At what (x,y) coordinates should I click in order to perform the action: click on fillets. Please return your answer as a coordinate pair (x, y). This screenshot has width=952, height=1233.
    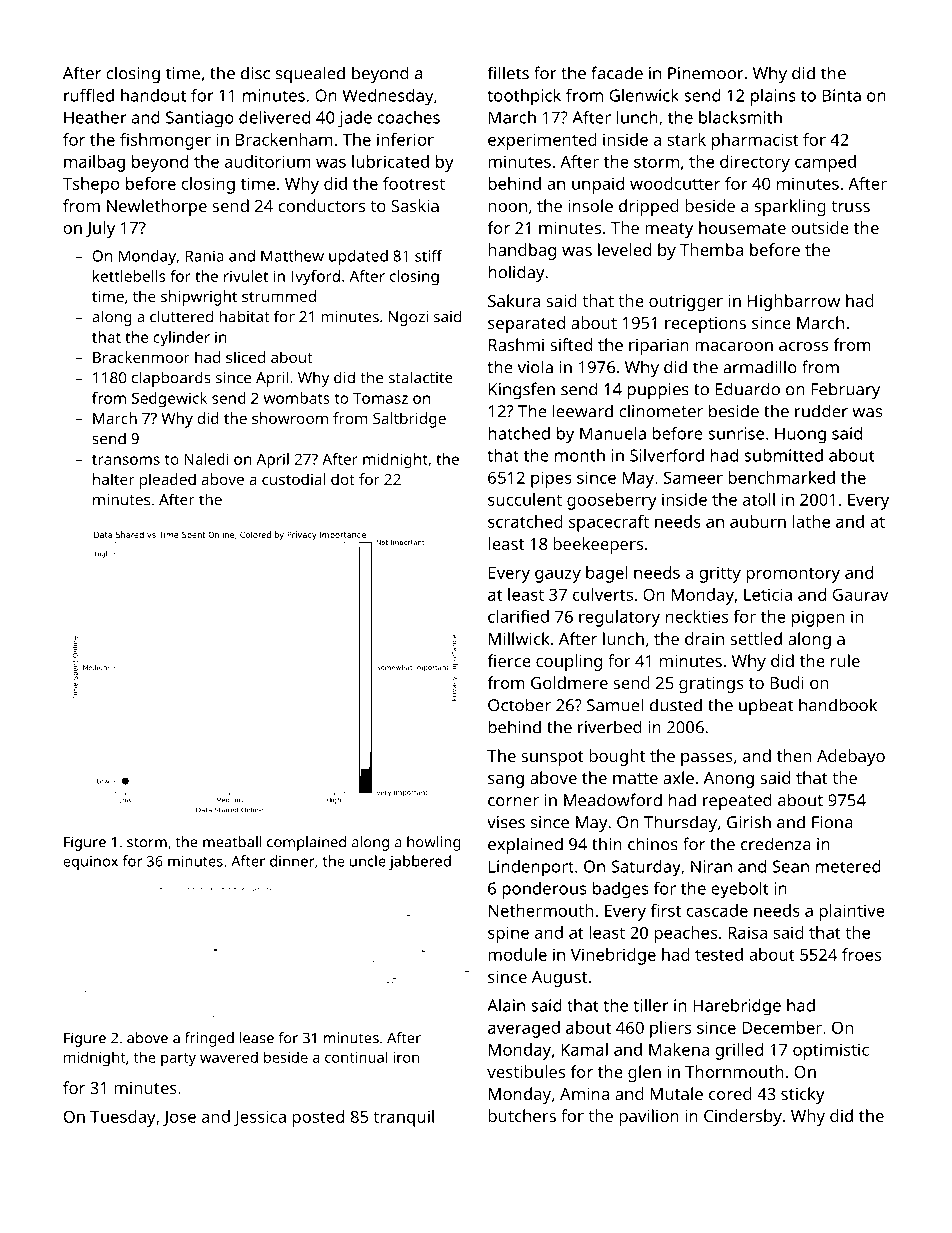
    Looking at the image, I should click on (508, 73).
